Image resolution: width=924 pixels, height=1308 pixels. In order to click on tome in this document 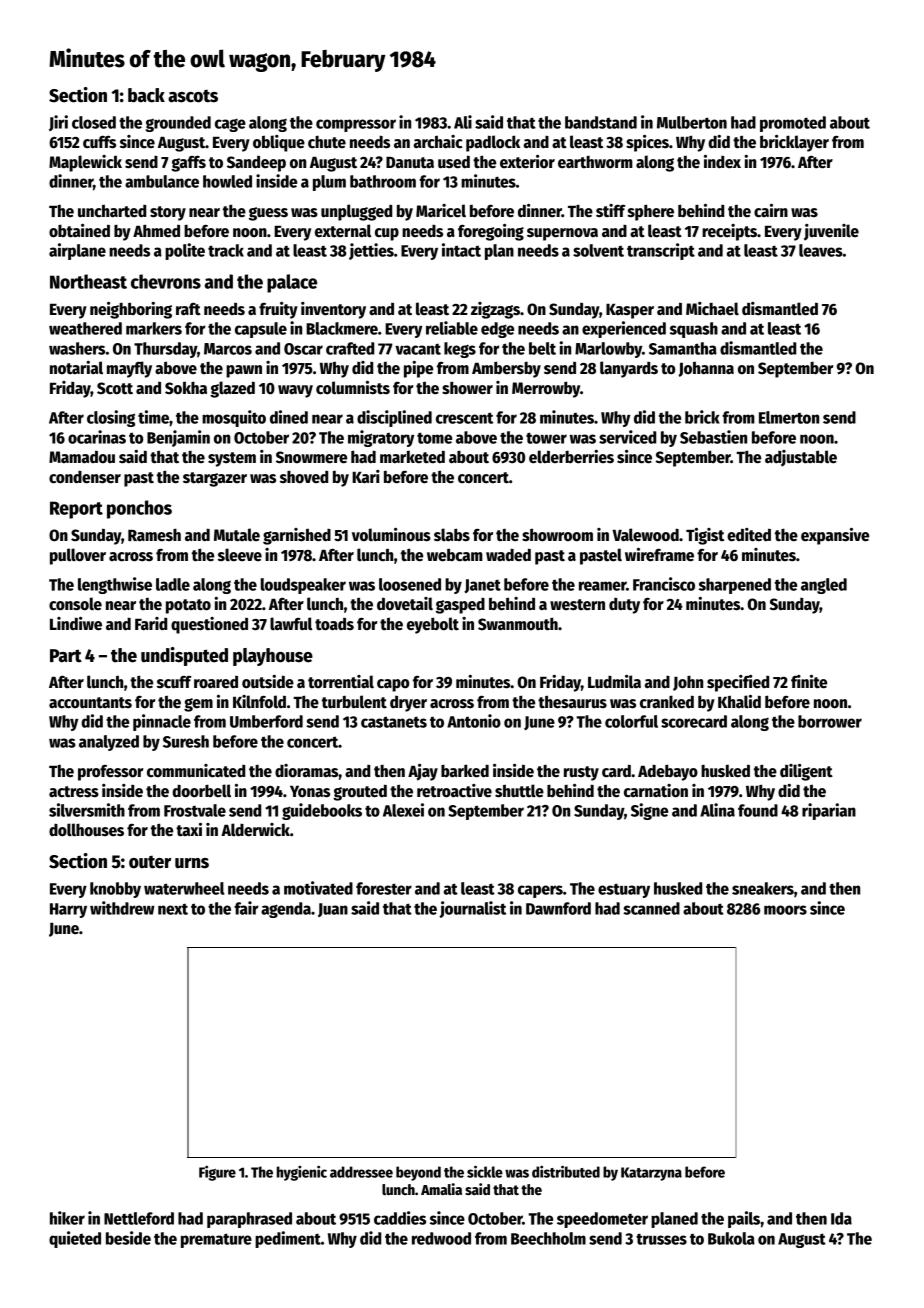, I will do `click(434, 438)`.
